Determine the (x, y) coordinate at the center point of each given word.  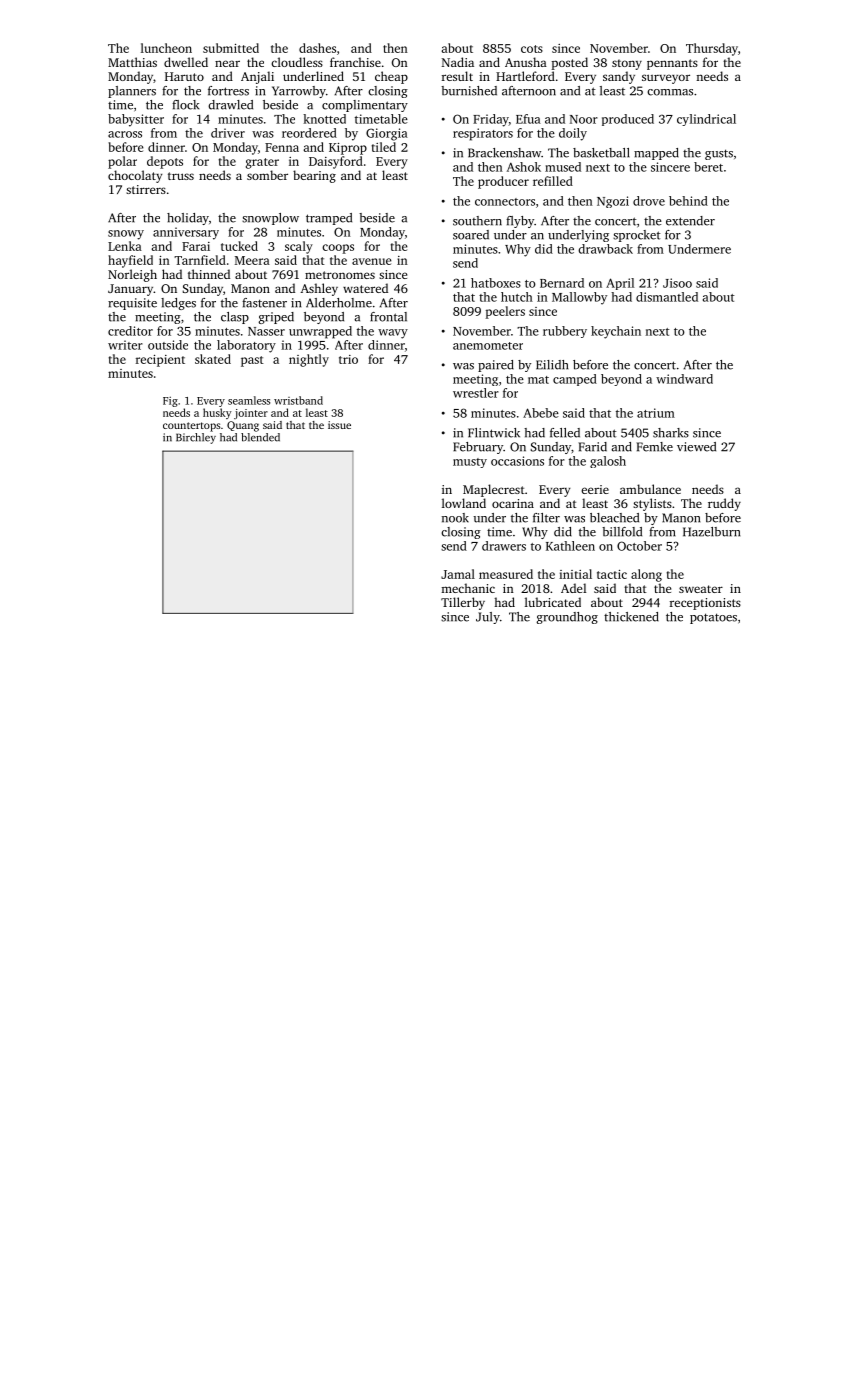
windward (684, 379)
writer (125, 345)
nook (455, 518)
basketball (601, 153)
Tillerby (463, 603)
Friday (491, 120)
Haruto (184, 76)
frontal (388, 317)
